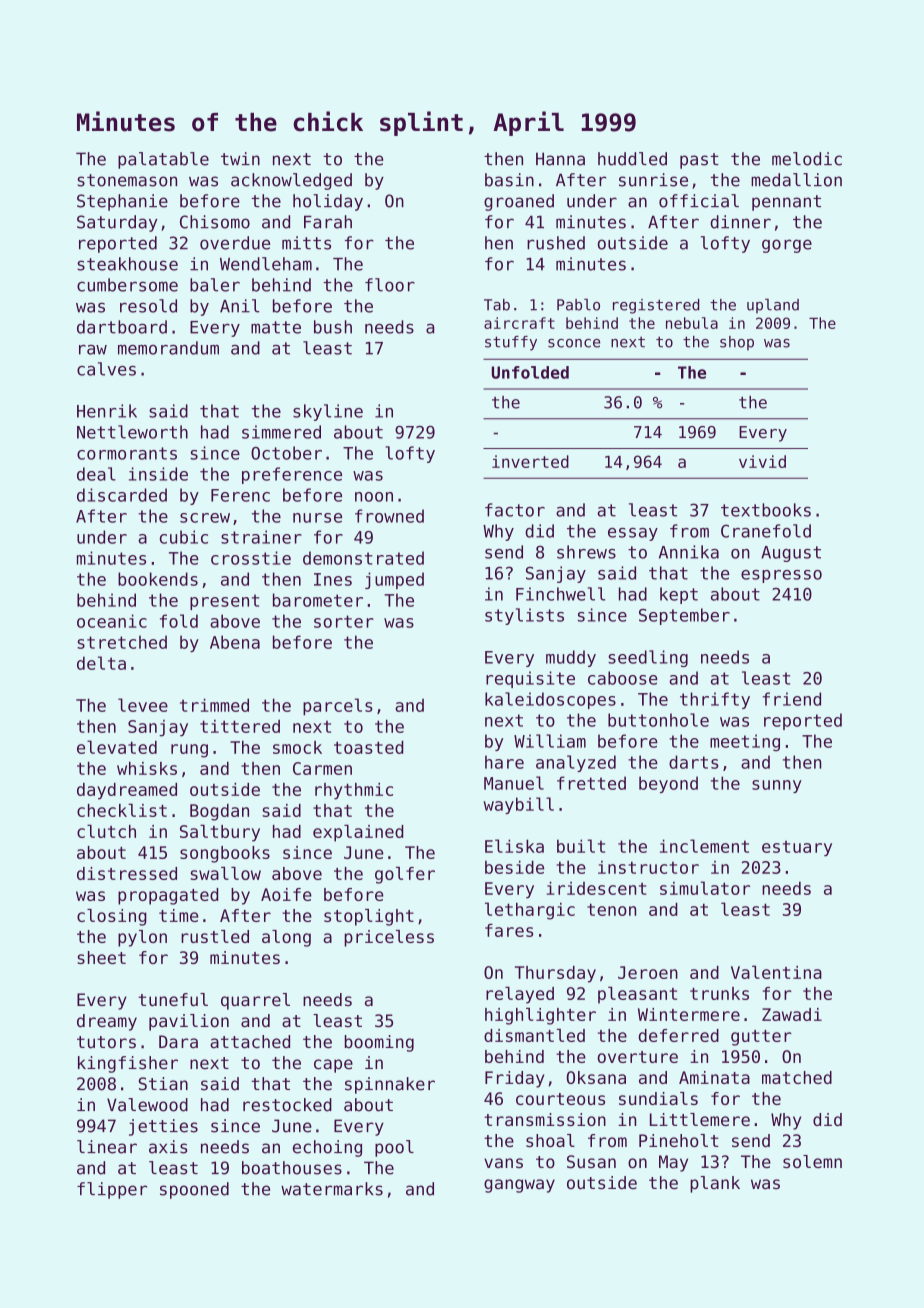  I want to click on tittered, so click(240, 726).
